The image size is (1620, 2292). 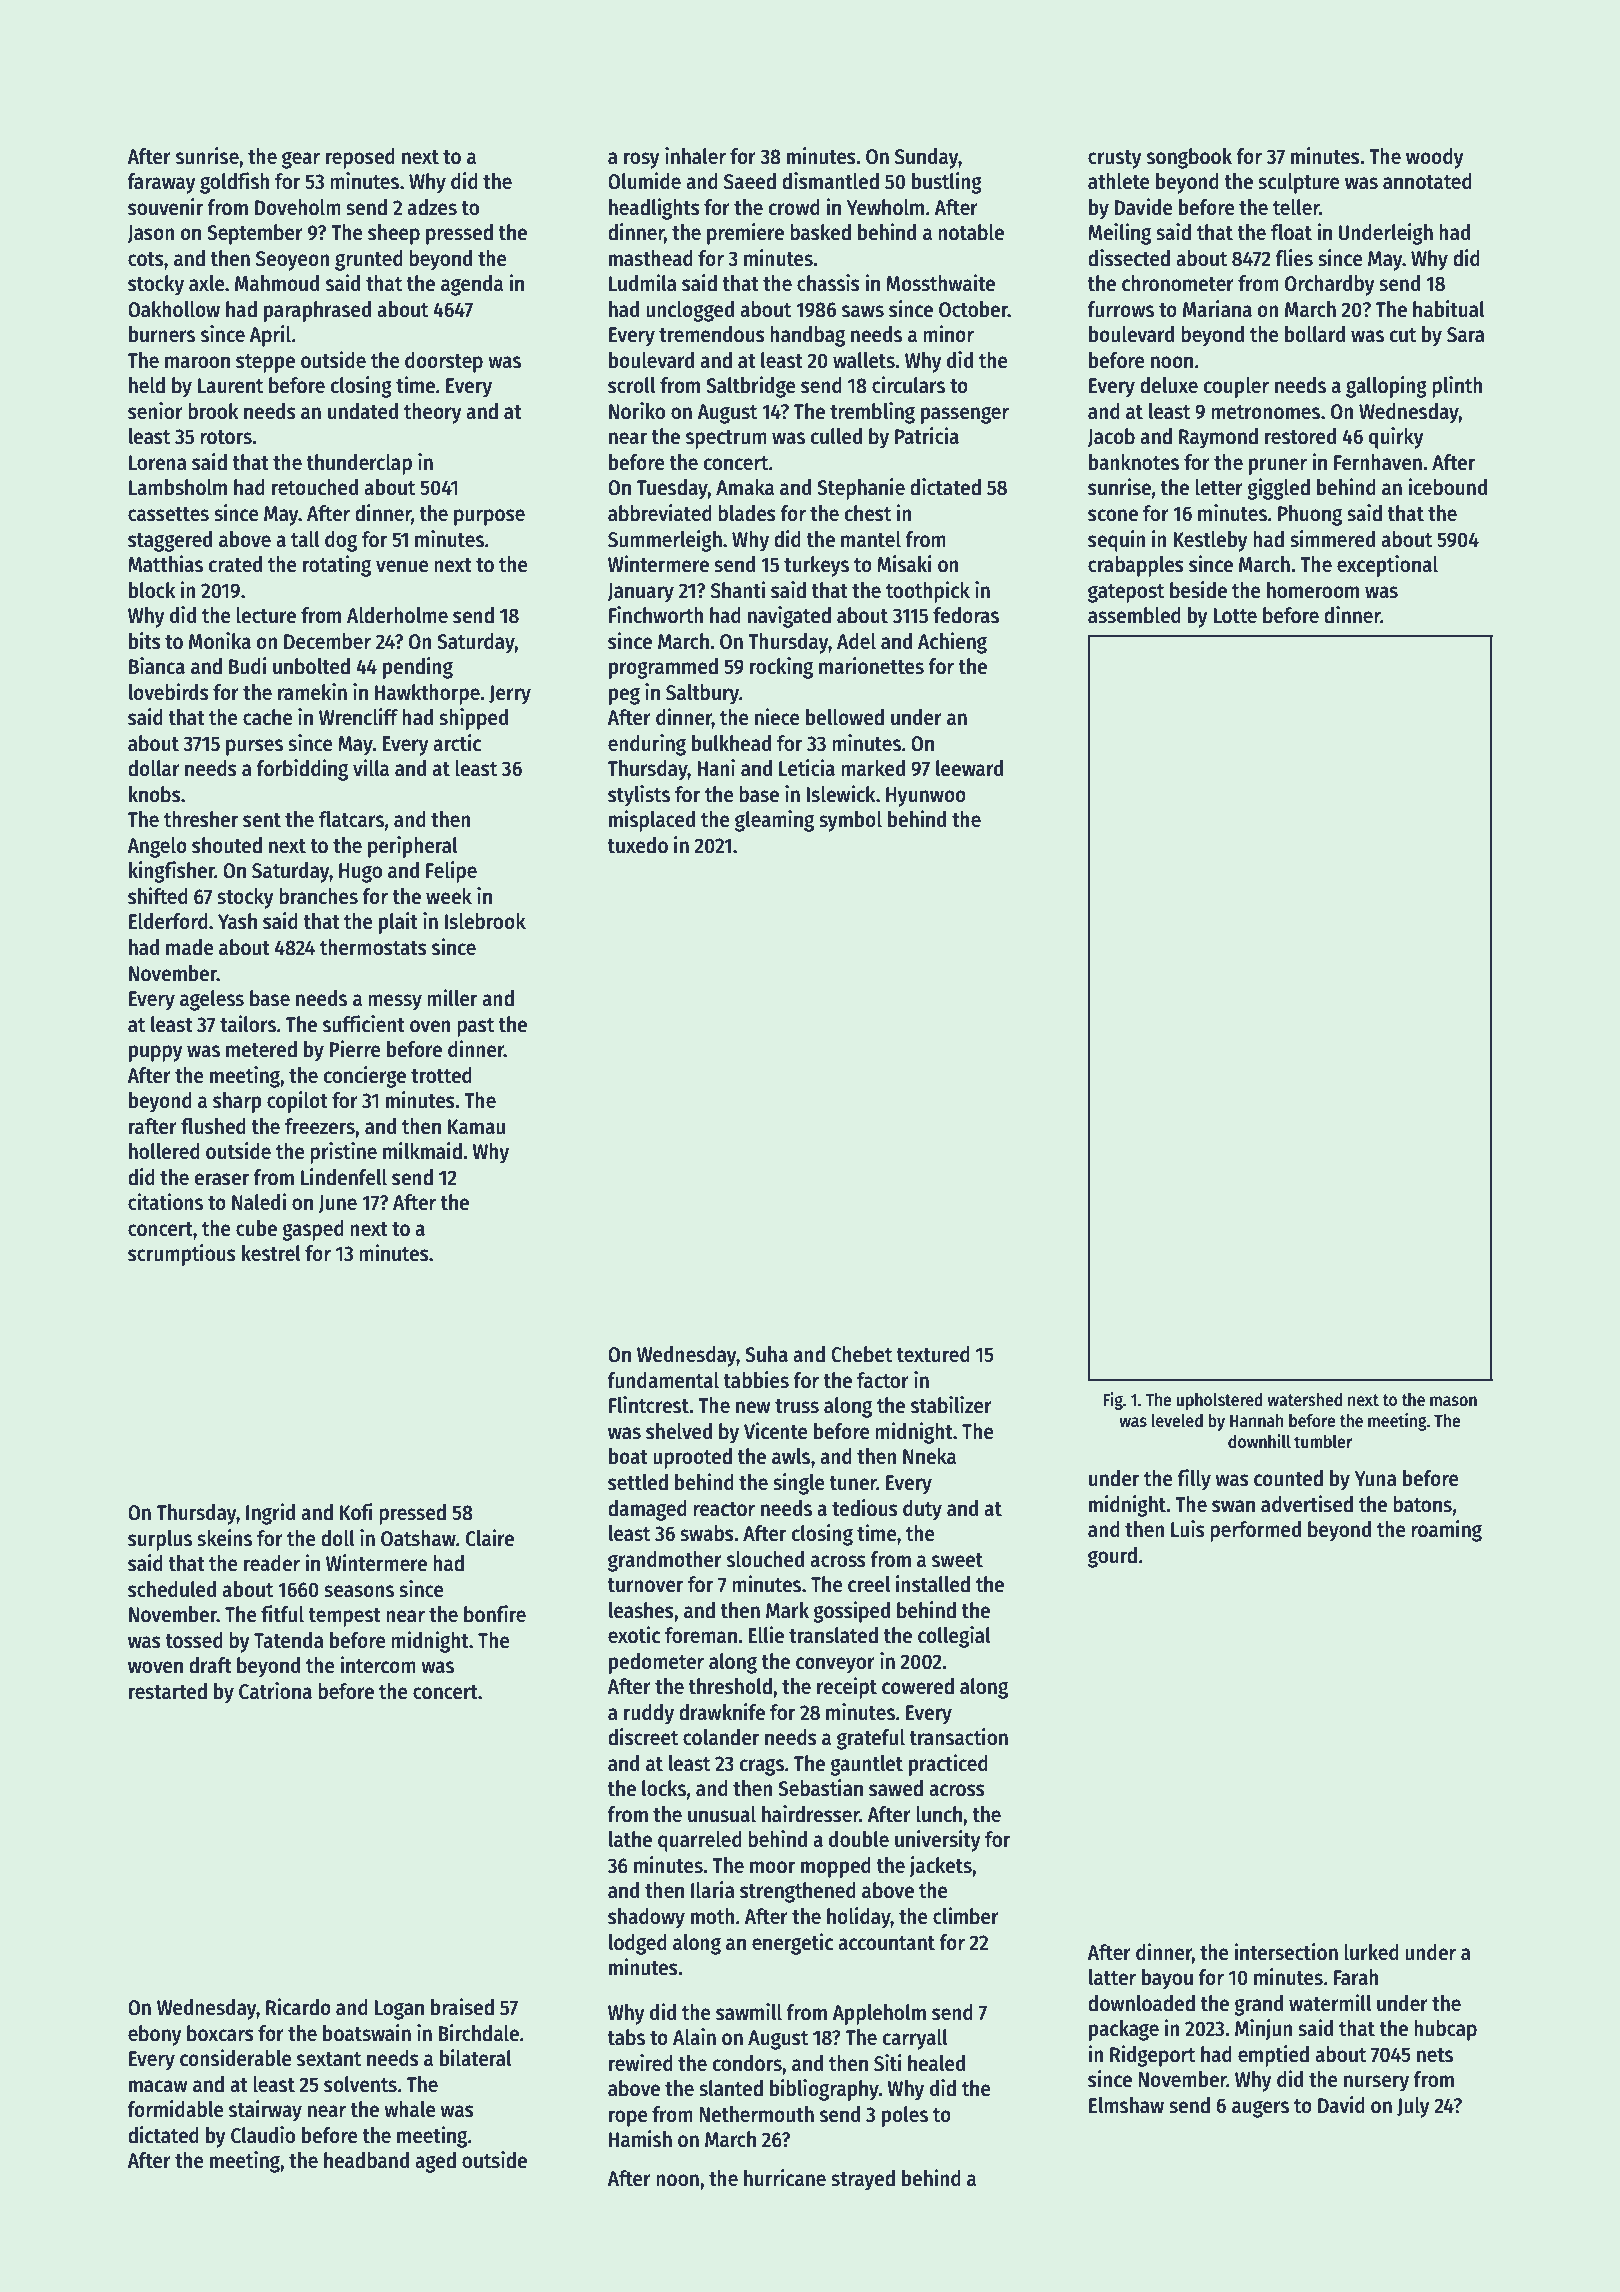 I want to click on Sunday, so click(x=926, y=158).
